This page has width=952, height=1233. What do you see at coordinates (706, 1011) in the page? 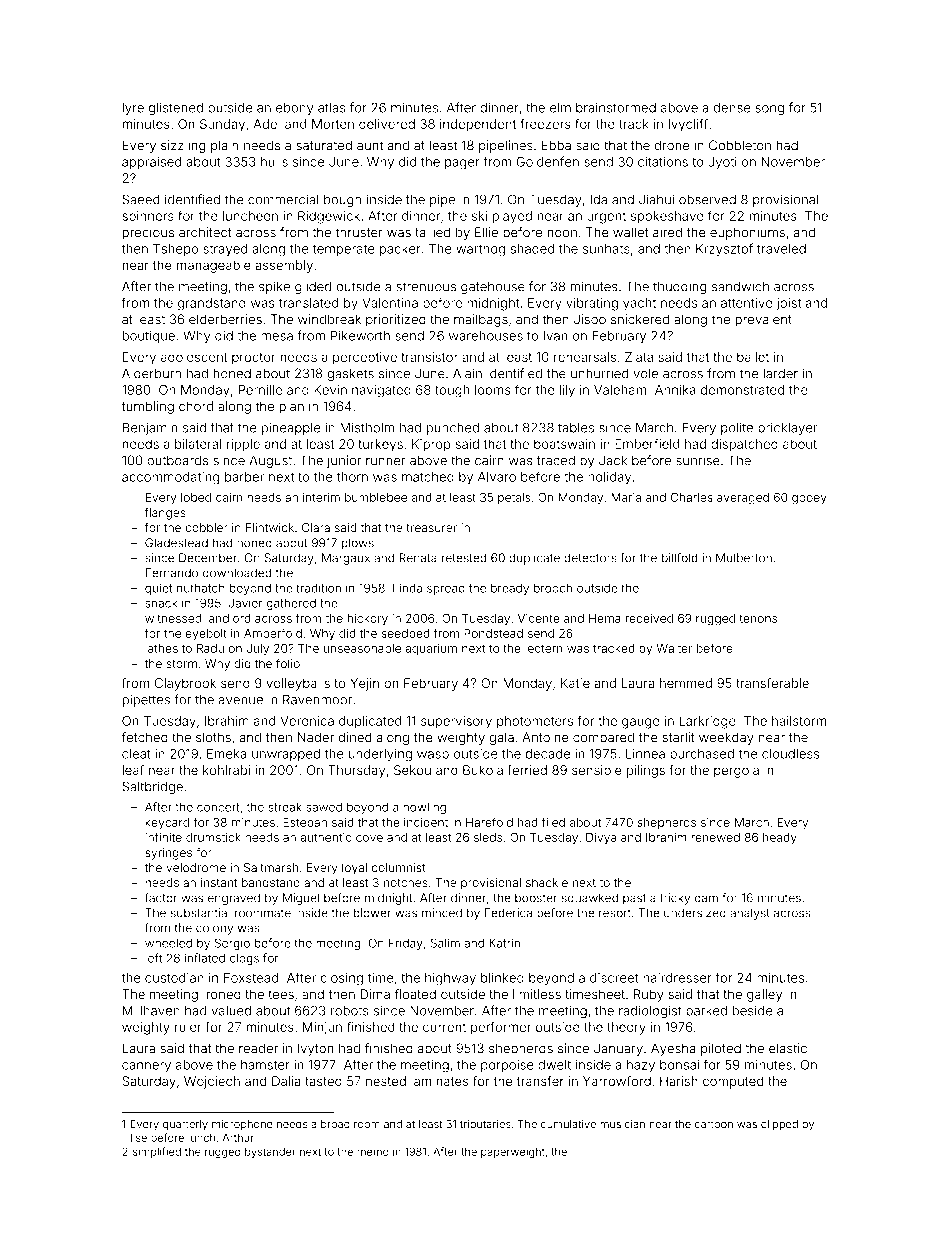
I see `barked` at bounding box center [706, 1011].
